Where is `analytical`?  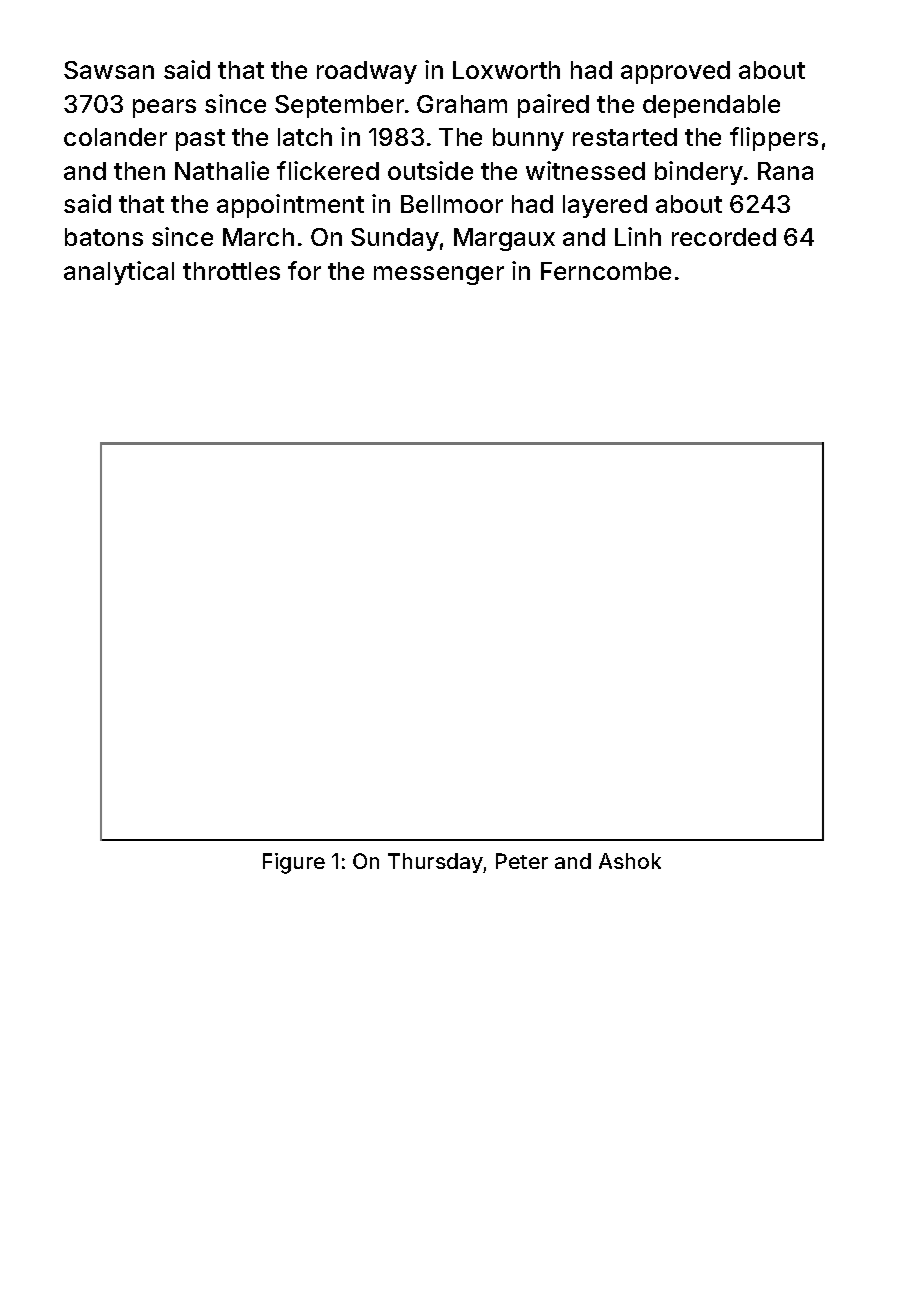
analytical is located at coordinates (119, 273).
